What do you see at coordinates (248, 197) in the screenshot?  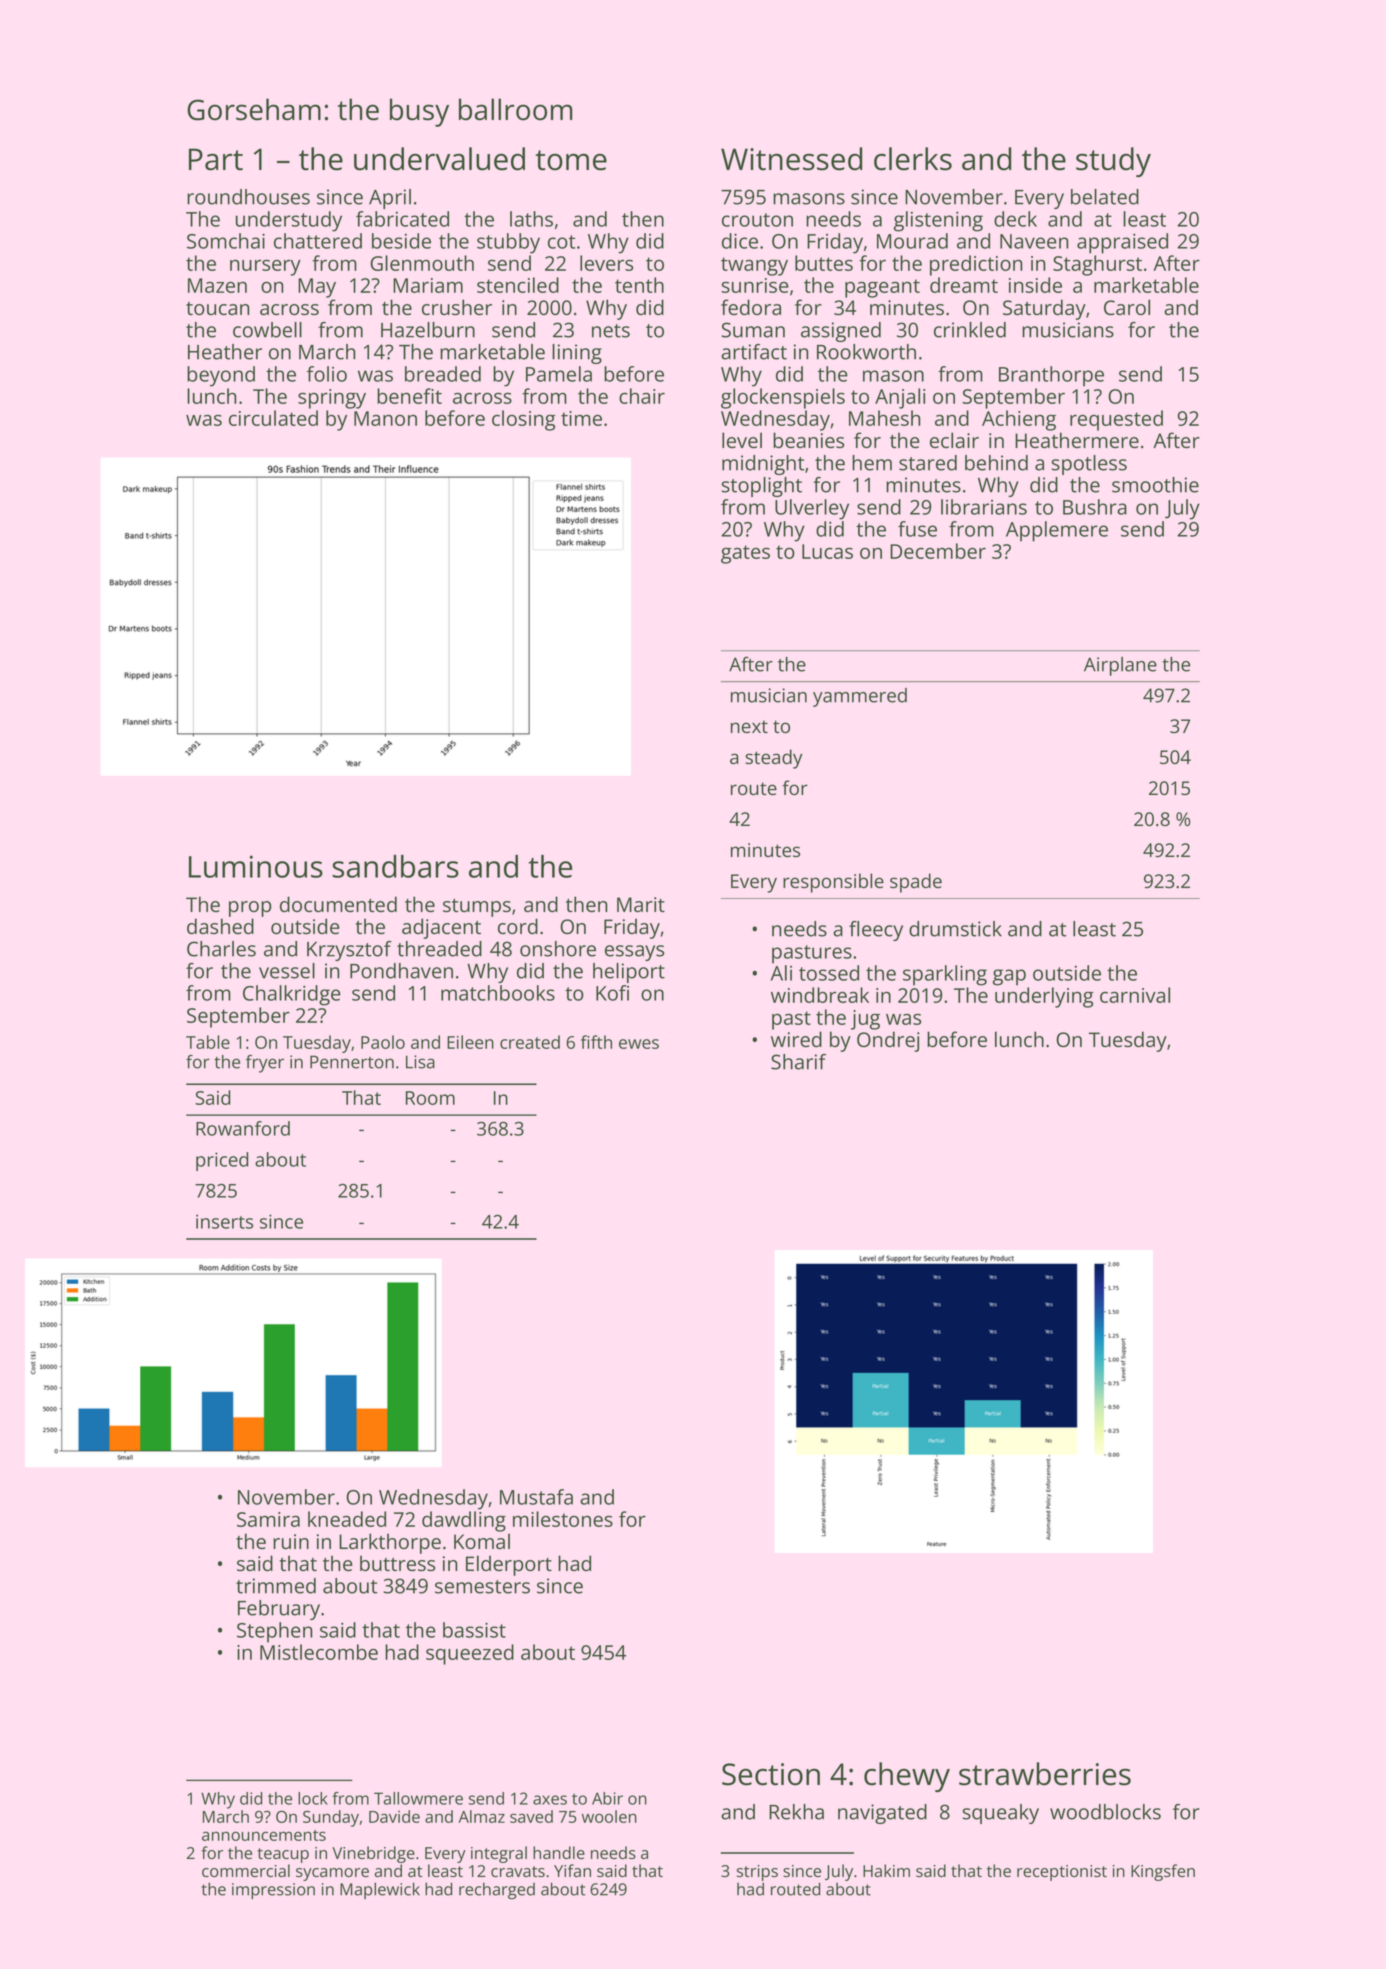 I see `roundhouses` at bounding box center [248, 197].
